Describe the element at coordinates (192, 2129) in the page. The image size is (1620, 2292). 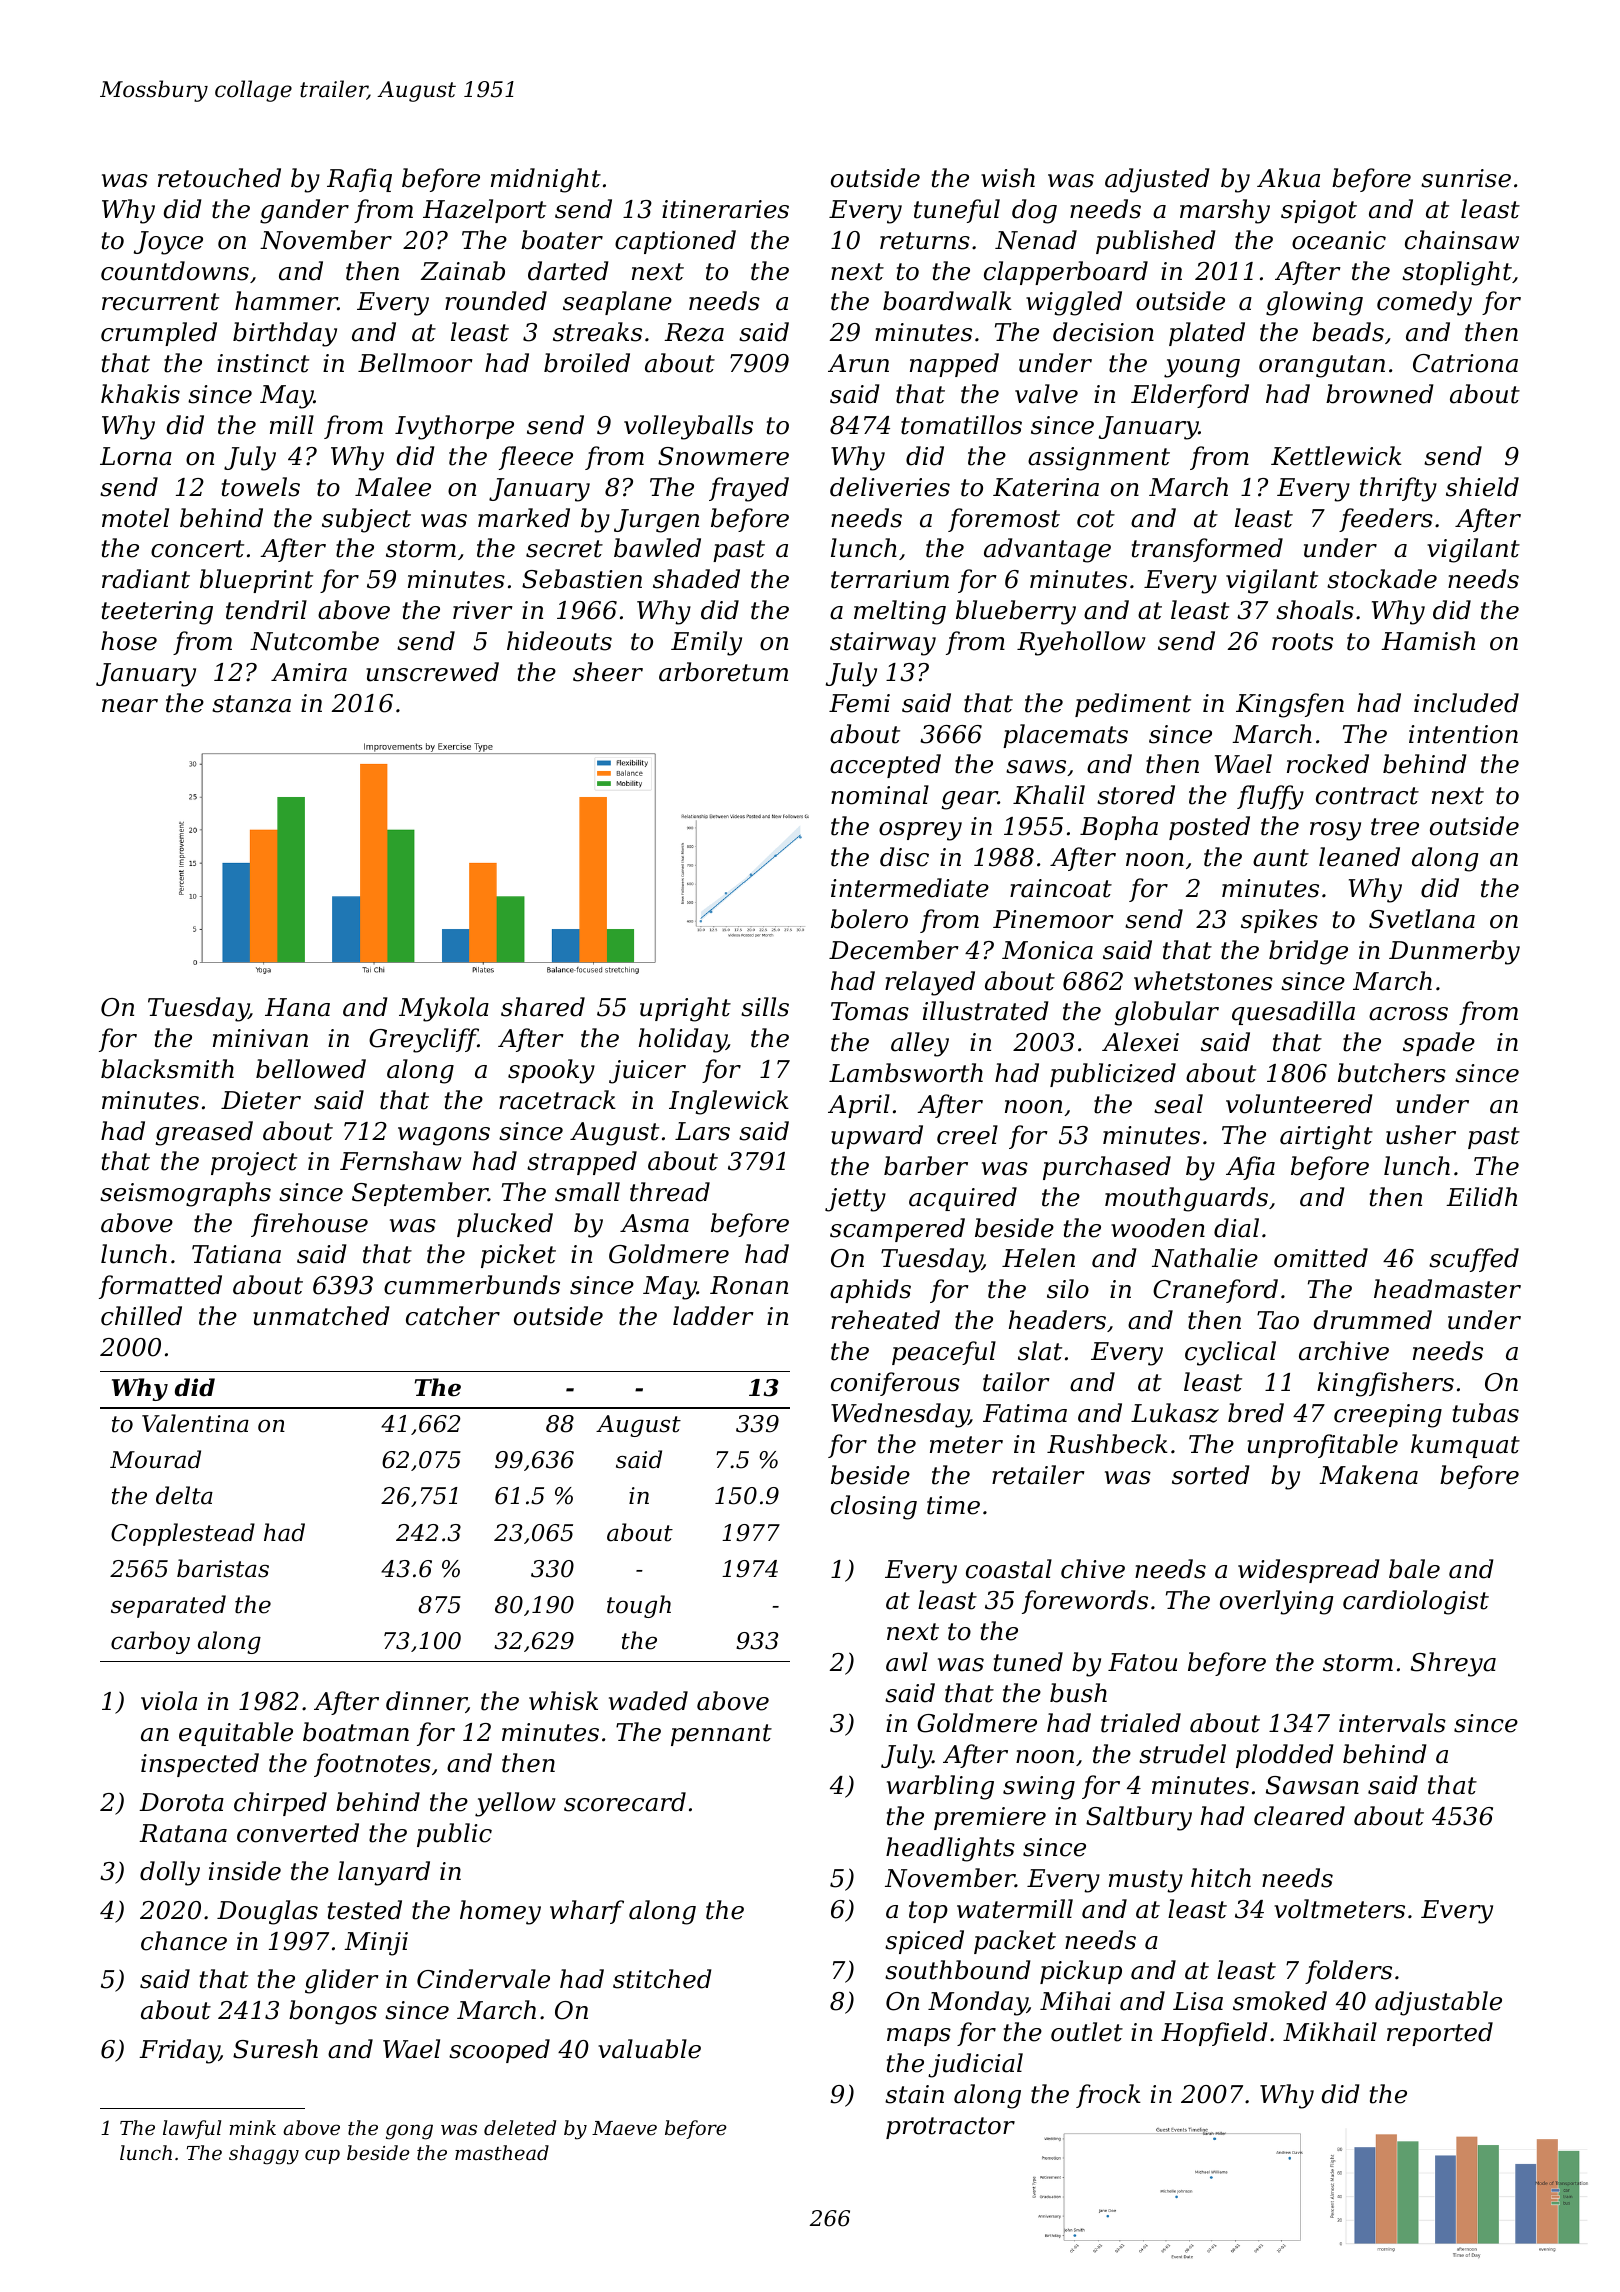
I see `lawful` at that location.
